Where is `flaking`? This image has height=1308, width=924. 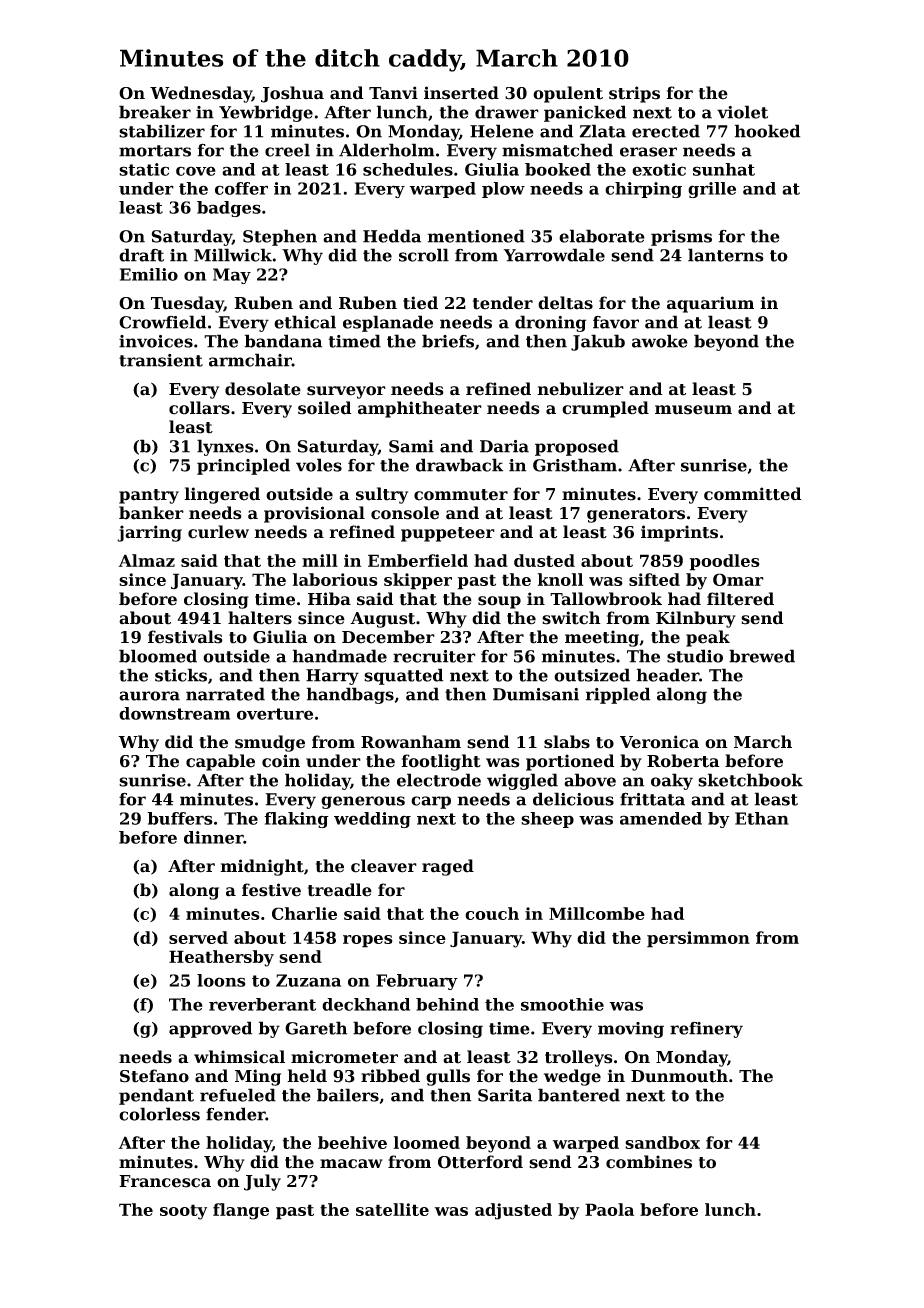
flaking is located at coordinates (296, 820).
